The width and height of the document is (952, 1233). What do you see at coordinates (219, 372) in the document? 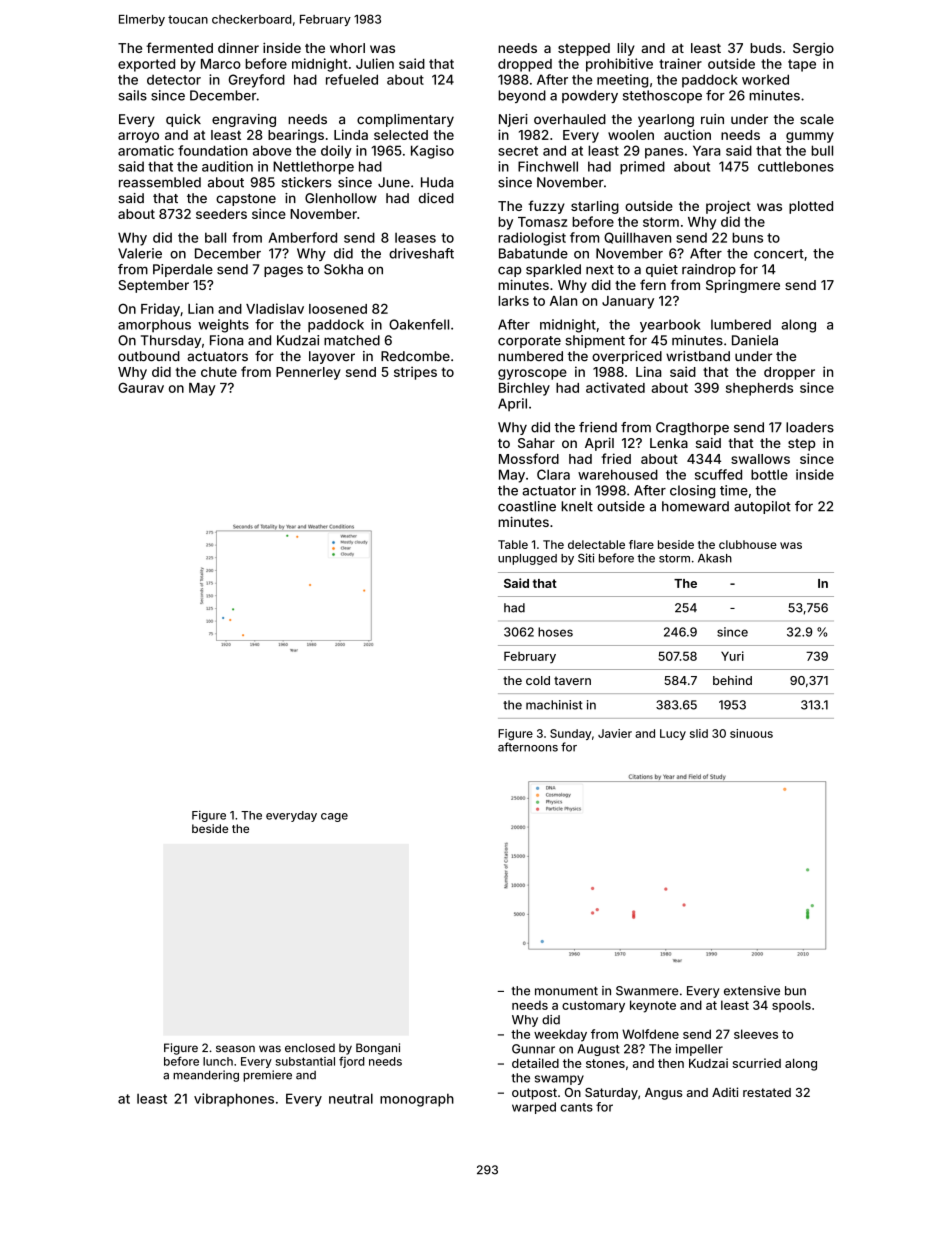
I see `chute` at bounding box center [219, 372].
